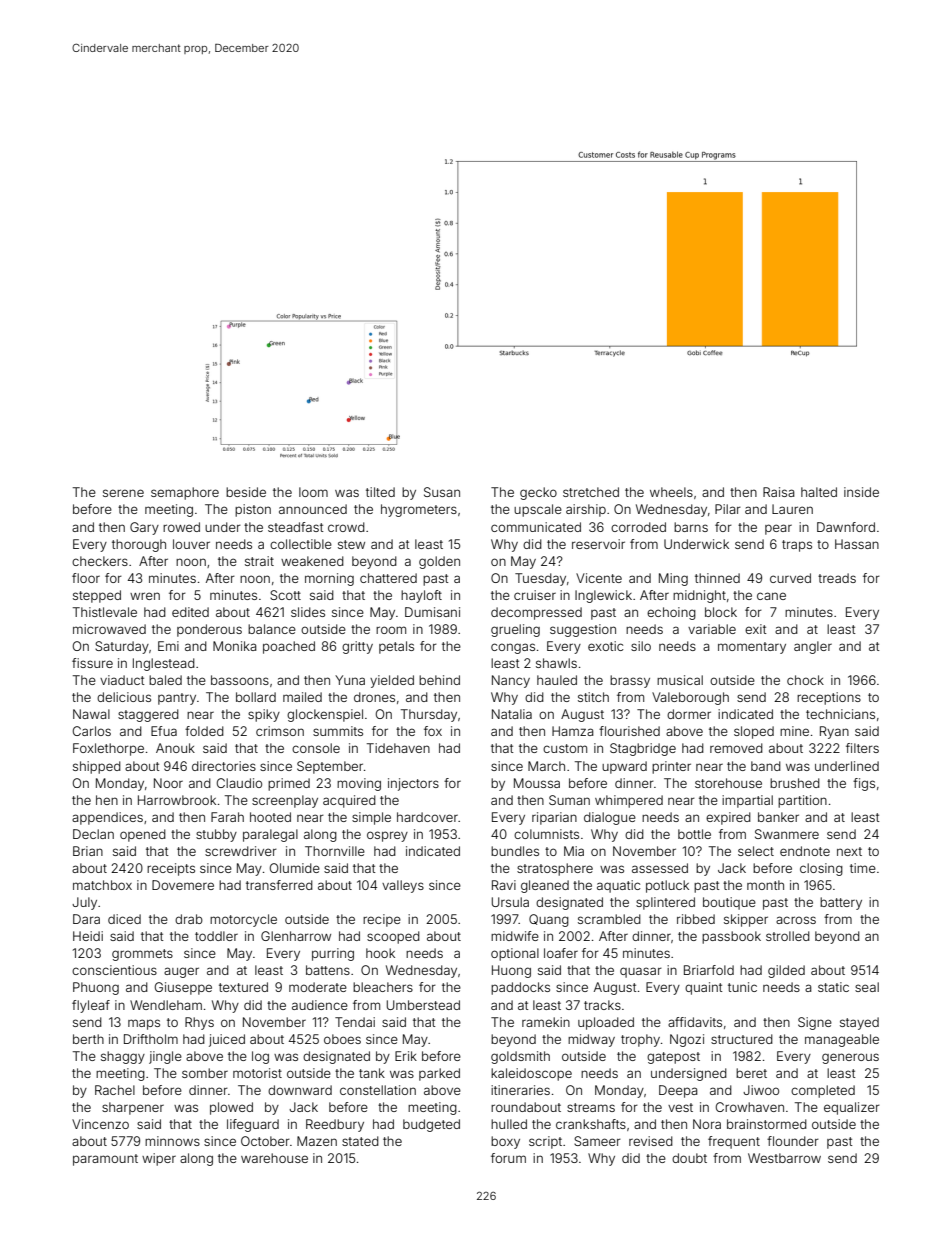 This page has width=952, height=1233. I want to click on Westbarrow, so click(784, 1158).
